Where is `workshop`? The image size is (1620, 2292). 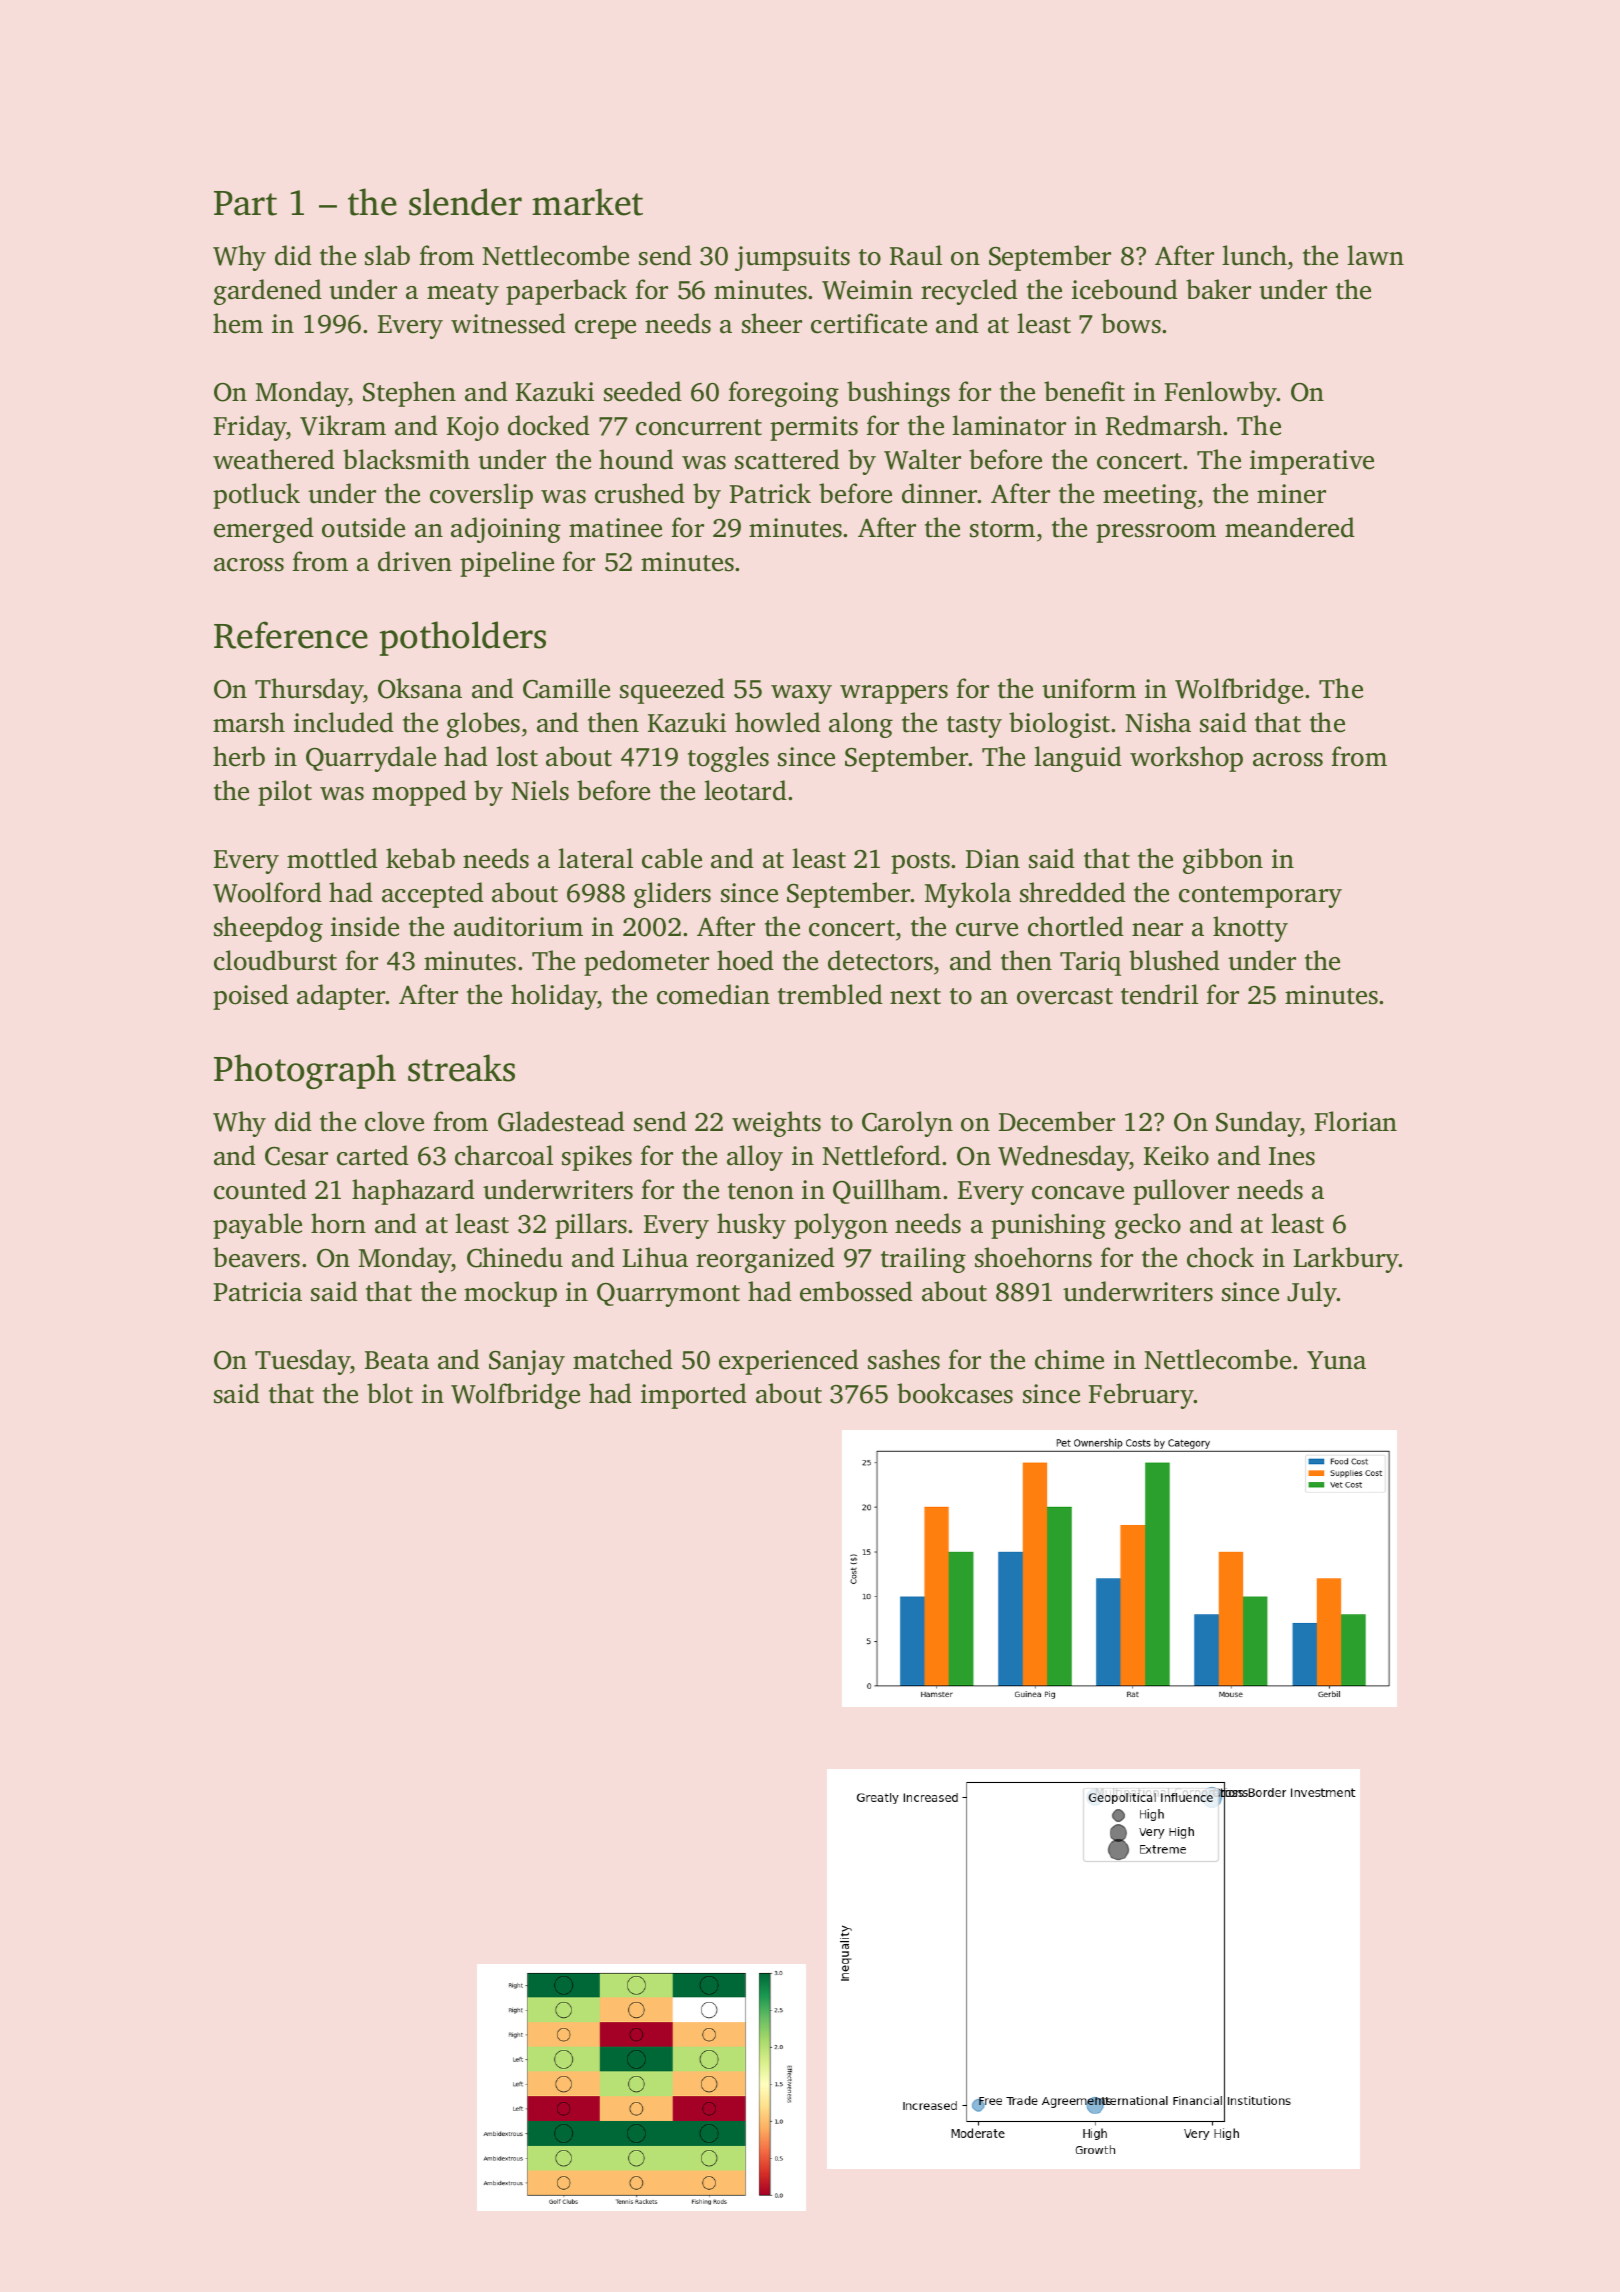 workshop is located at coordinates (1186, 759).
